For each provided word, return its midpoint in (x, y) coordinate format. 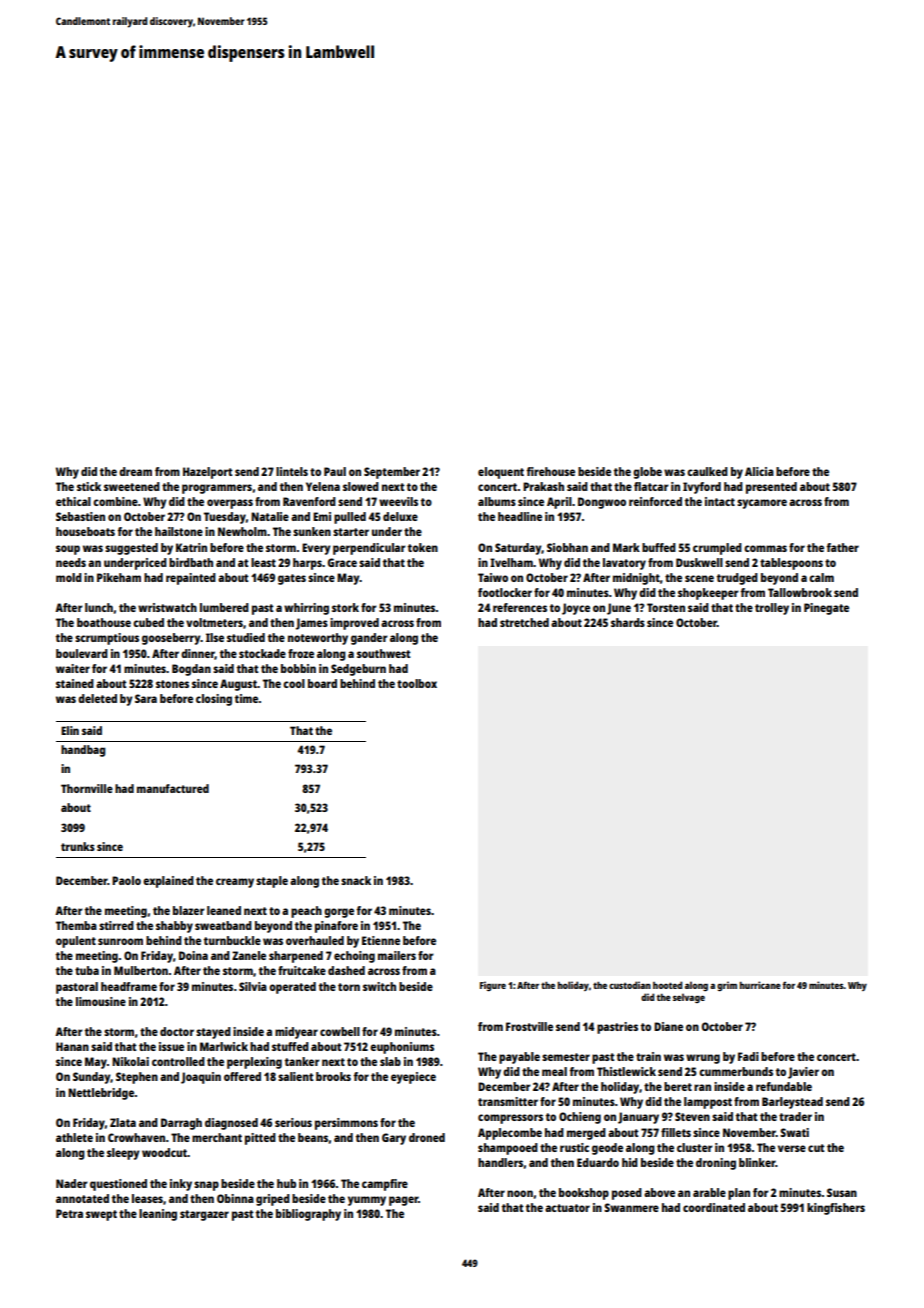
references (520, 607)
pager (403, 1201)
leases (147, 1198)
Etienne (381, 940)
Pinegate (826, 609)
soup (68, 550)
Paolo (126, 880)
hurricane (760, 985)
